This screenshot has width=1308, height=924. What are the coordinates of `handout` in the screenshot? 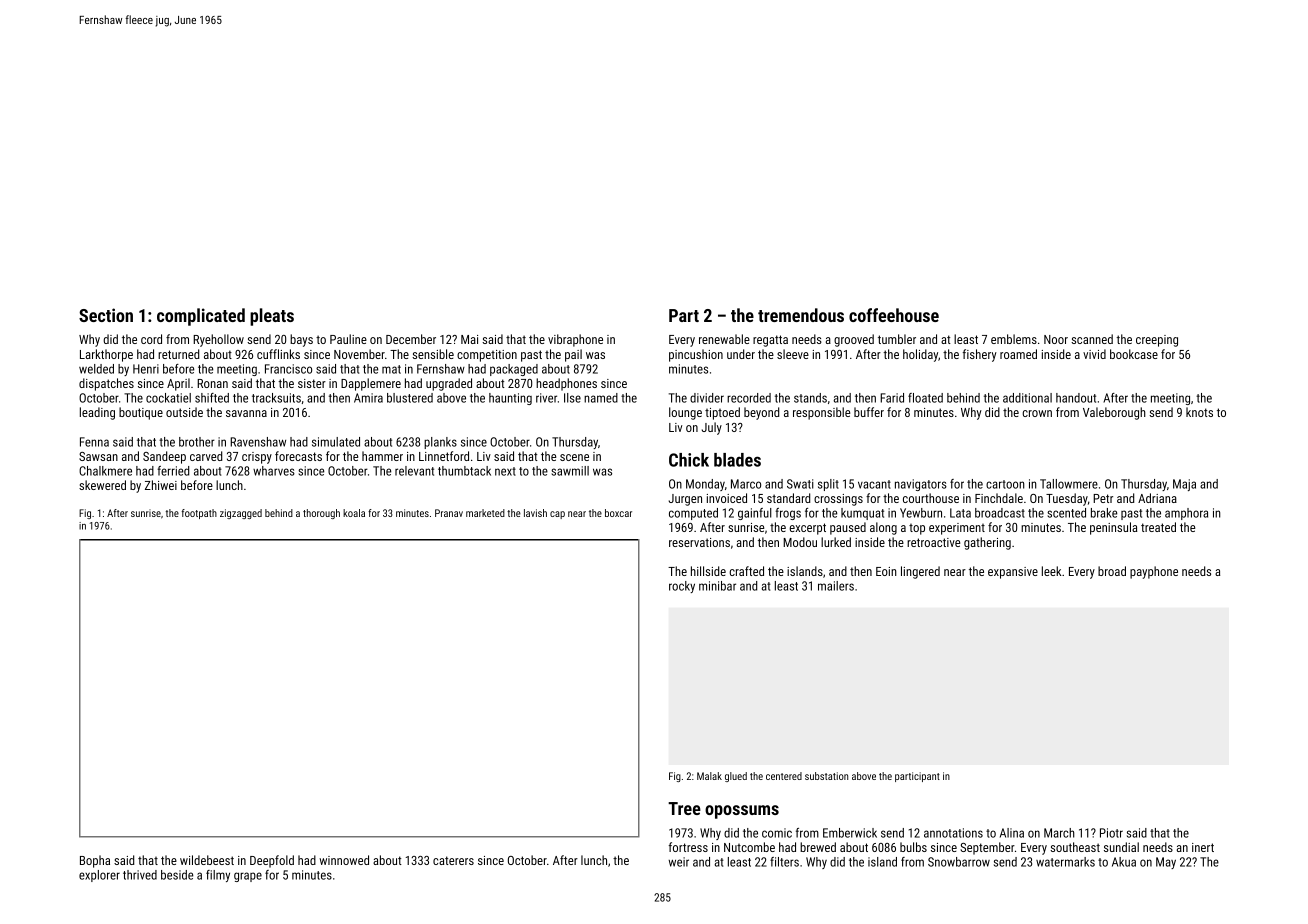 It's located at (1076, 398).
